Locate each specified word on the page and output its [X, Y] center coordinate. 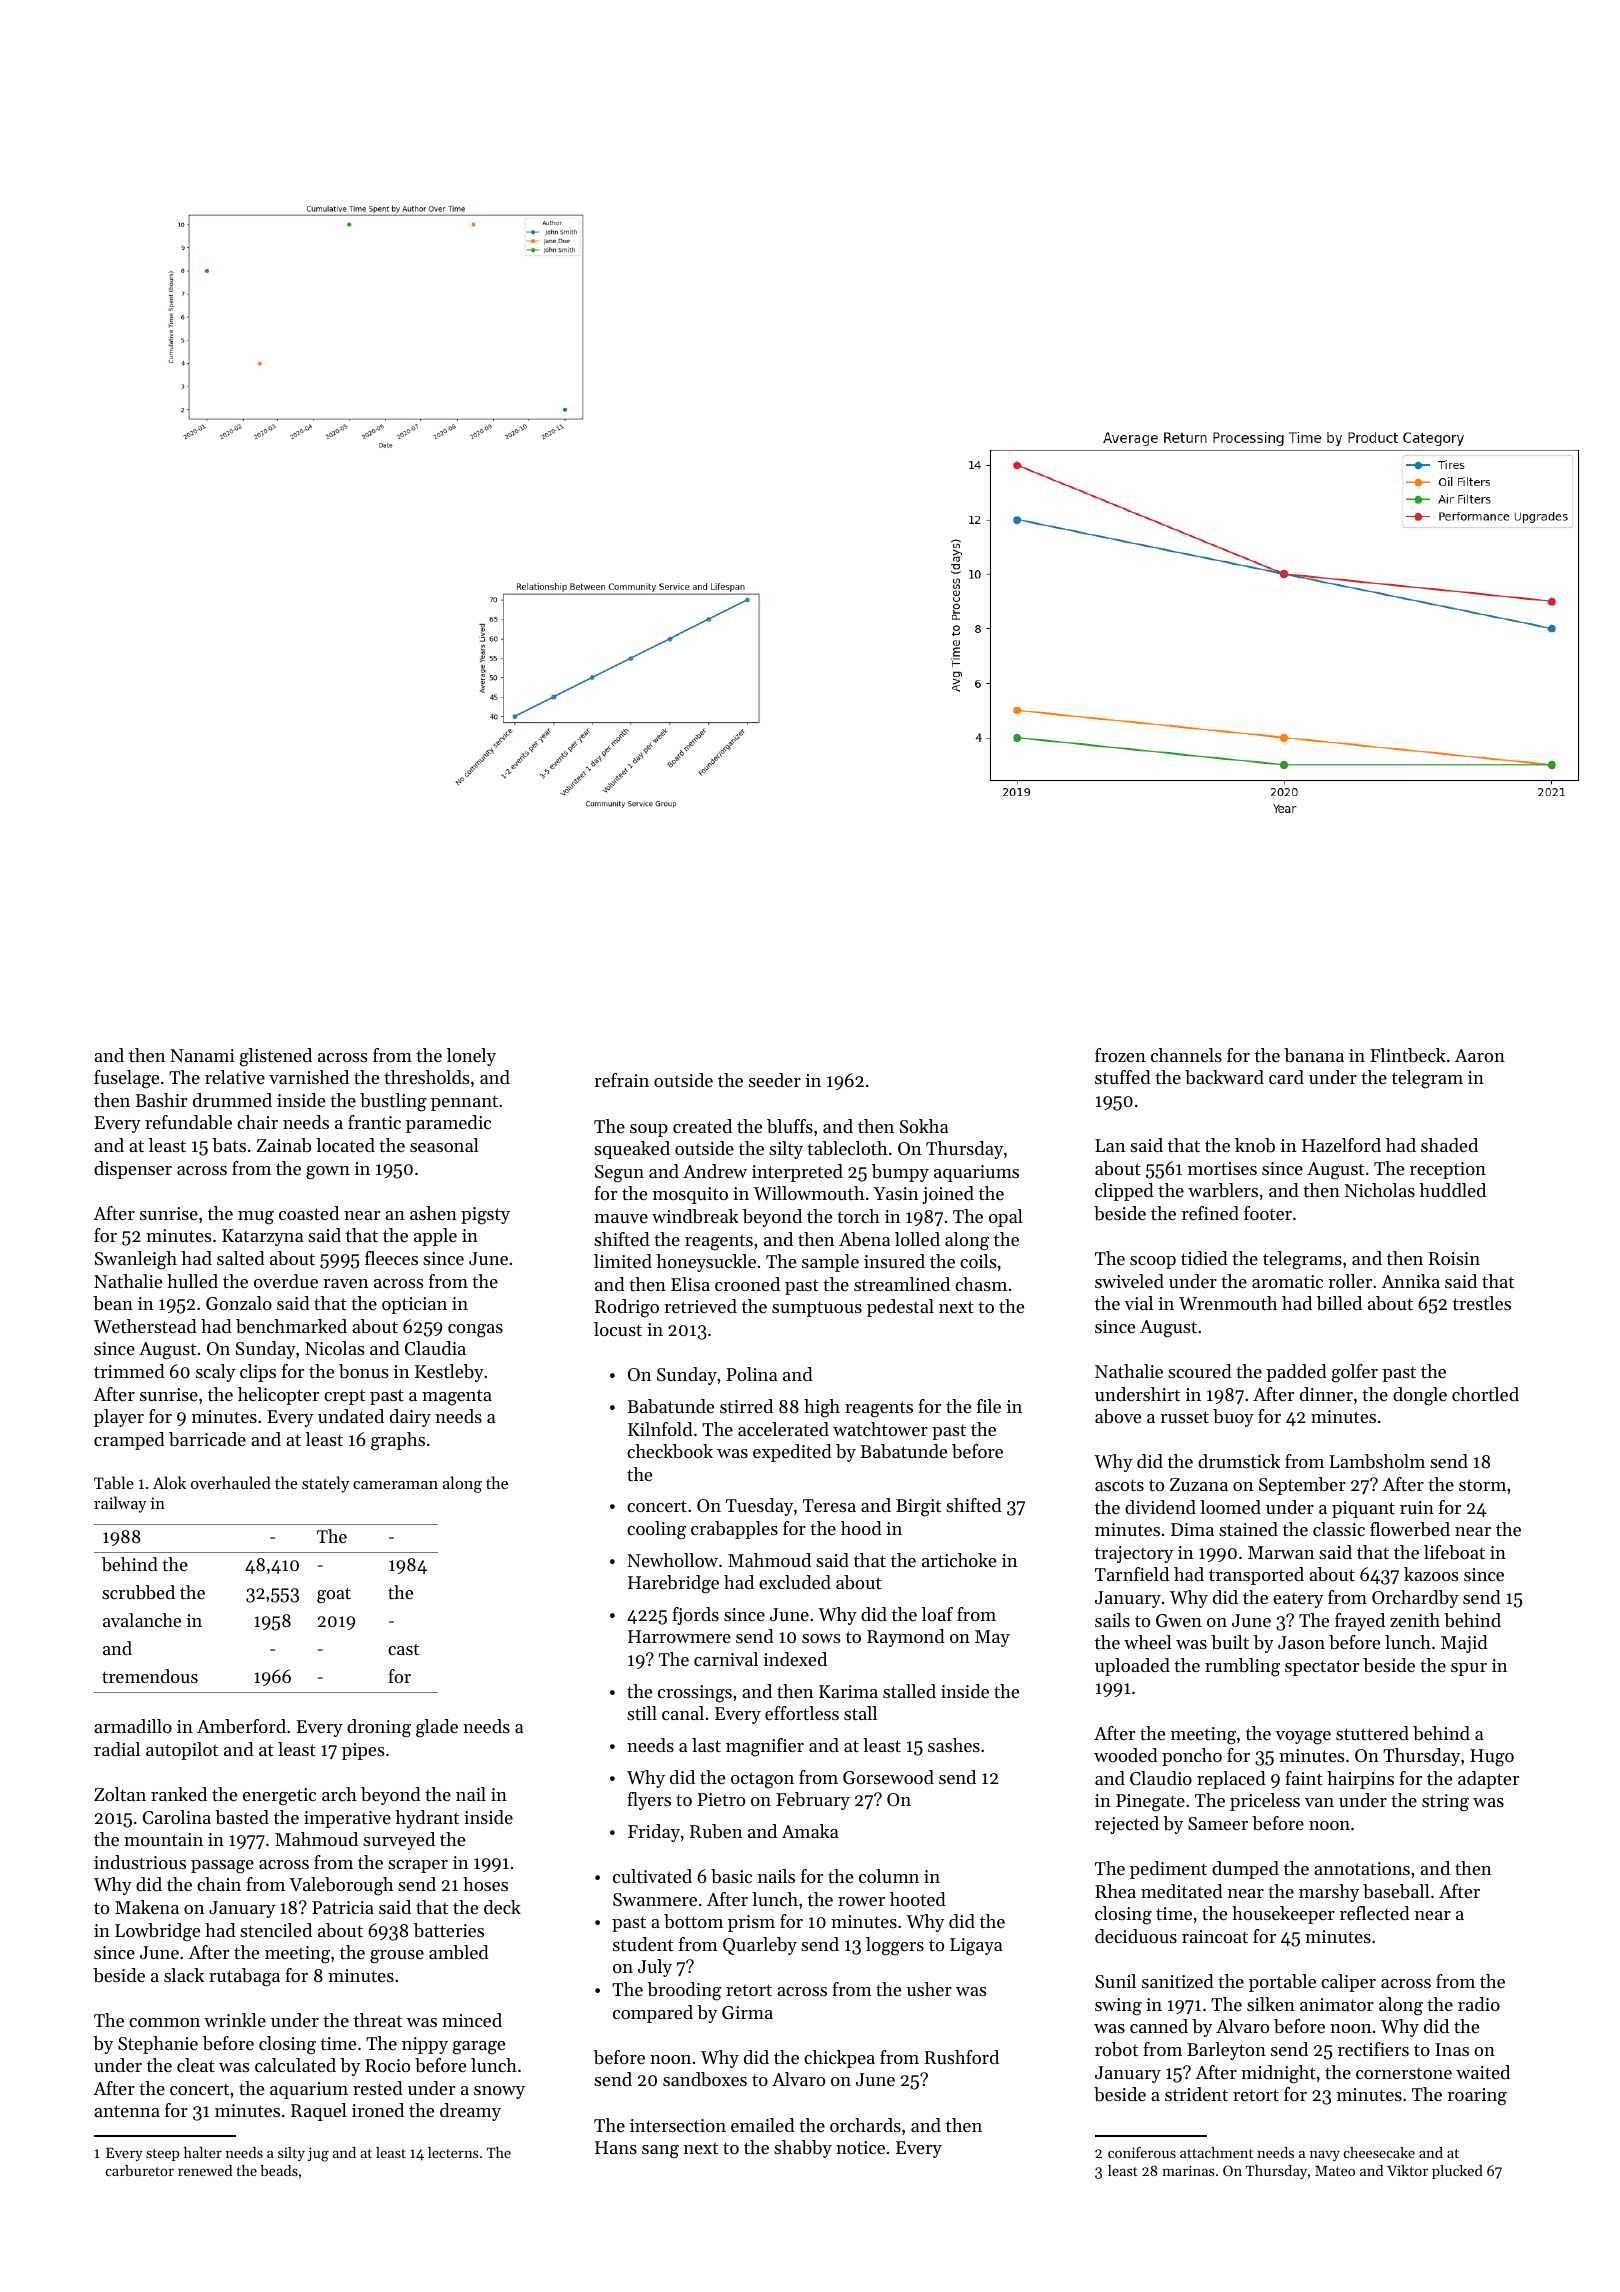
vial [1138, 1303]
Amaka [810, 1831]
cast [403, 1649]
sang [660, 2152]
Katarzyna [262, 1237]
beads [279, 2170]
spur [1469, 1669]
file [989, 1406]
